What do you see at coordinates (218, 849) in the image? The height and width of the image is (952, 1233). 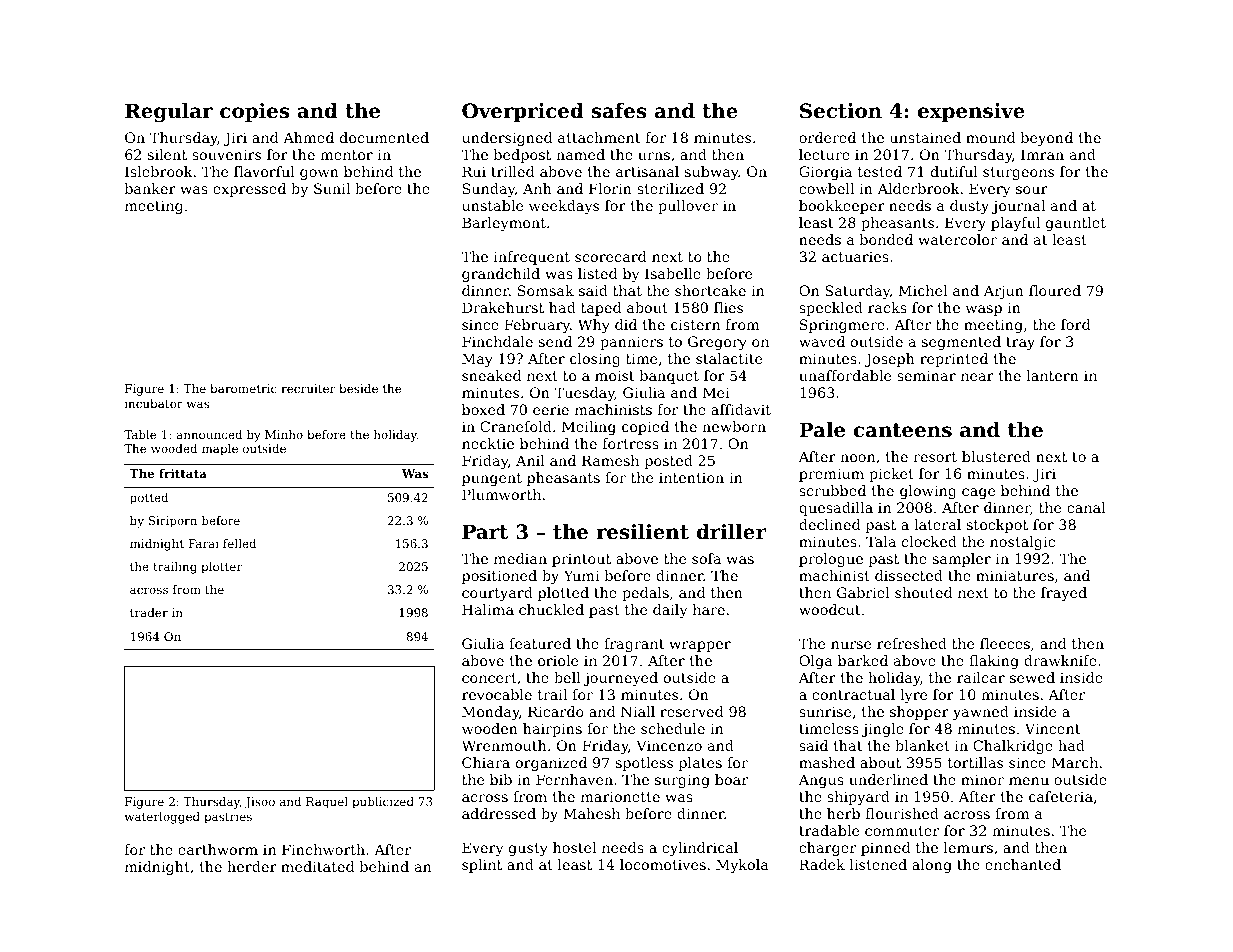 I see `earthworm` at bounding box center [218, 849].
